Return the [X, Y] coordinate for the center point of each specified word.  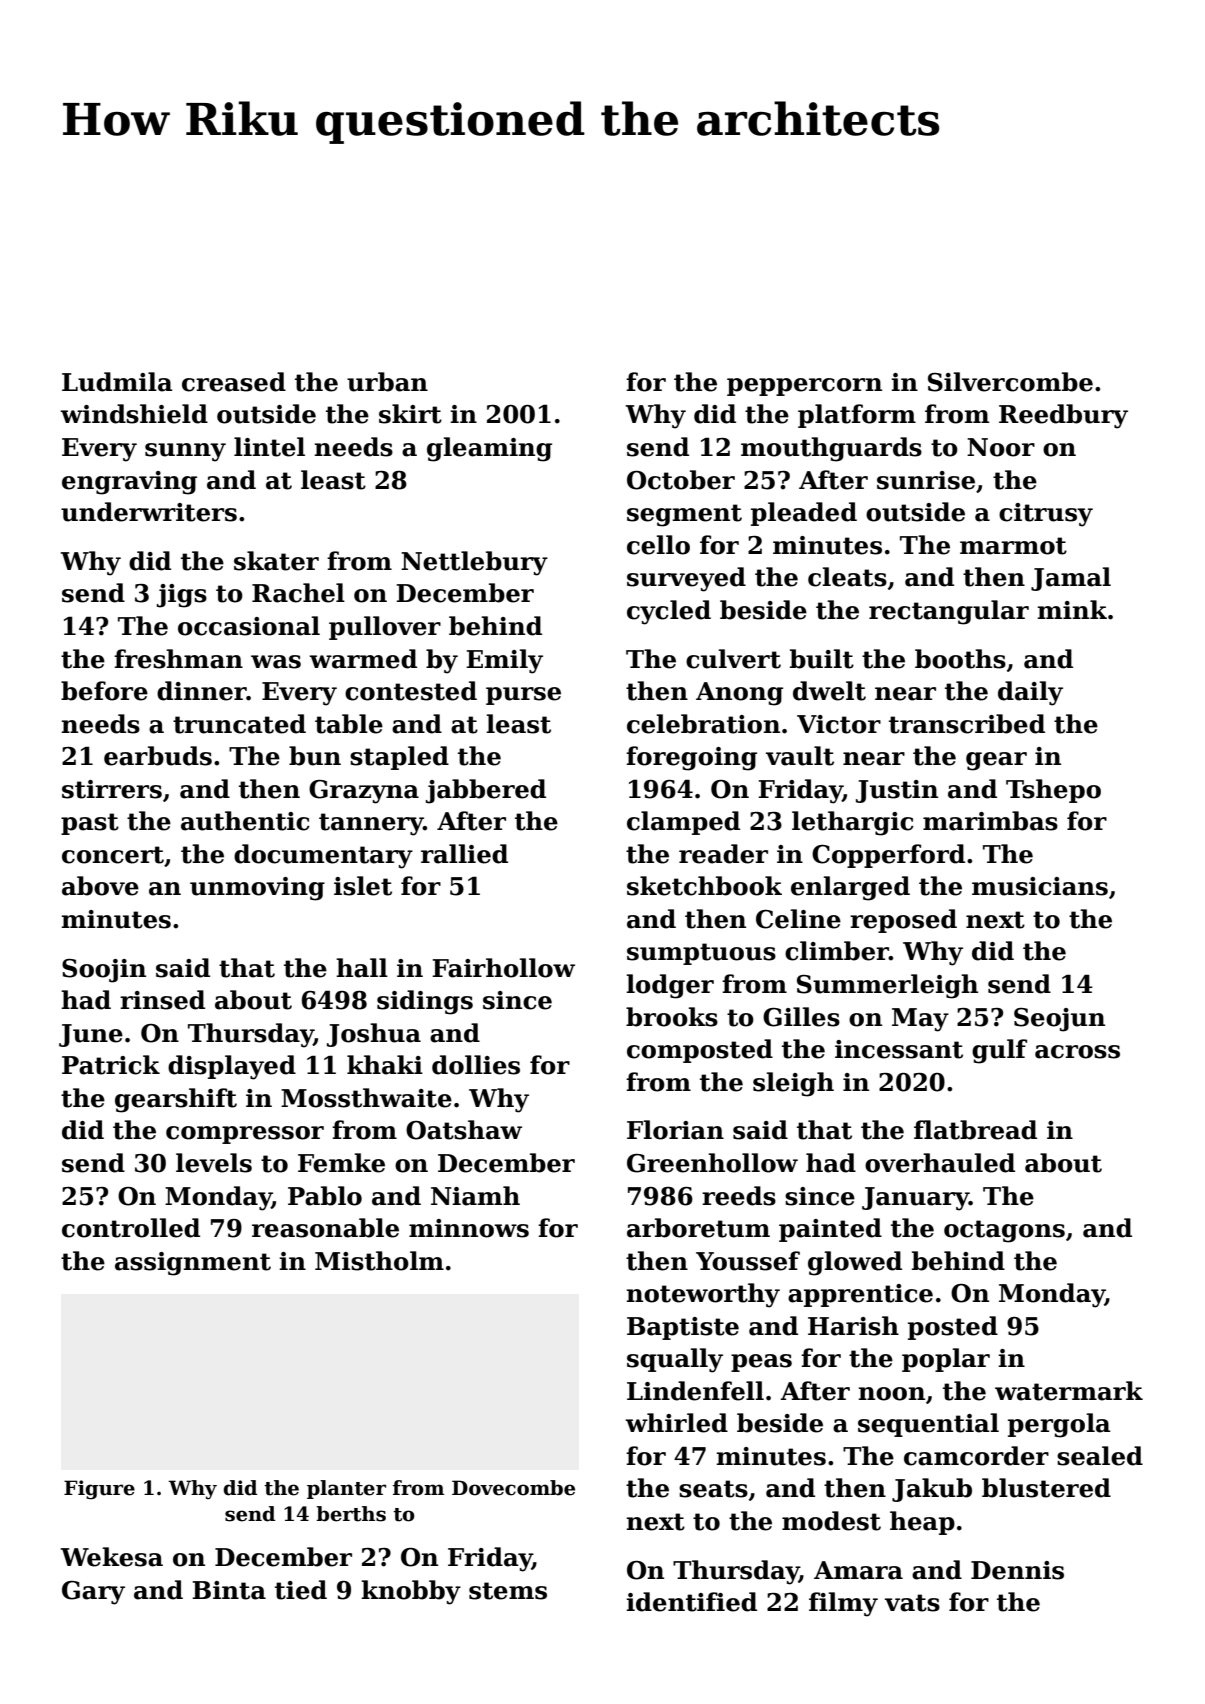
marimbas [990, 821]
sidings [425, 1002]
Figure [99, 1489]
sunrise [926, 480]
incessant [899, 1049]
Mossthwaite [366, 1098]
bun [315, 756]
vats [912, 1603]
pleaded [804, 514]
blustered [1046, 1488]
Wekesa [111, 1557]
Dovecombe [513, 1488]
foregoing [691, 758]
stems [508, 1591]
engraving [129, 483]
